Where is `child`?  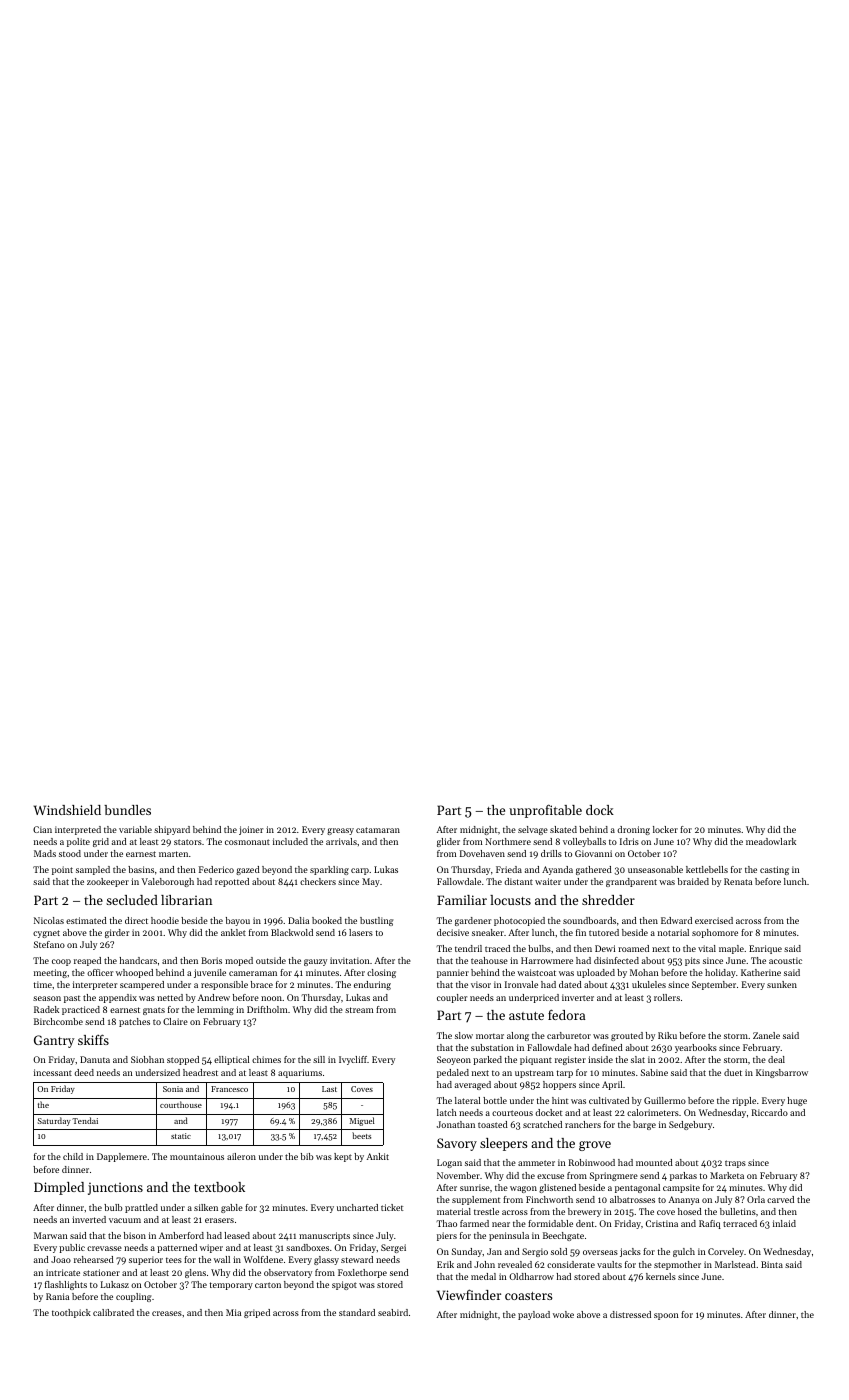 child is located at coordinates (73, 1156).
